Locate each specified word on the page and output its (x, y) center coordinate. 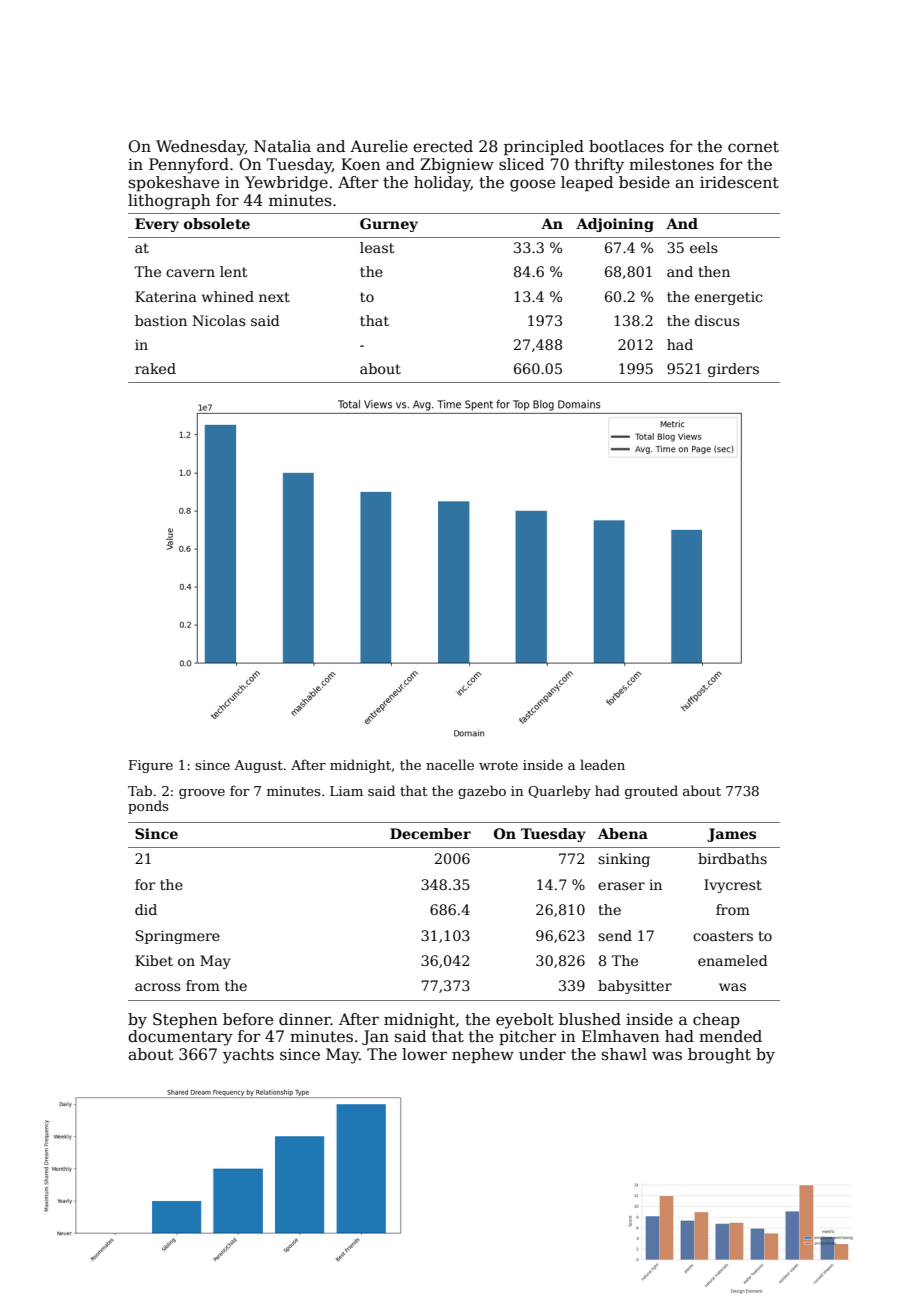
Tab (140, 790)
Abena (623, 833)
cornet (753, 147)
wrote (498, 765)
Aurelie (379, 146)
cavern (190, 273)
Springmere (178, 937)
